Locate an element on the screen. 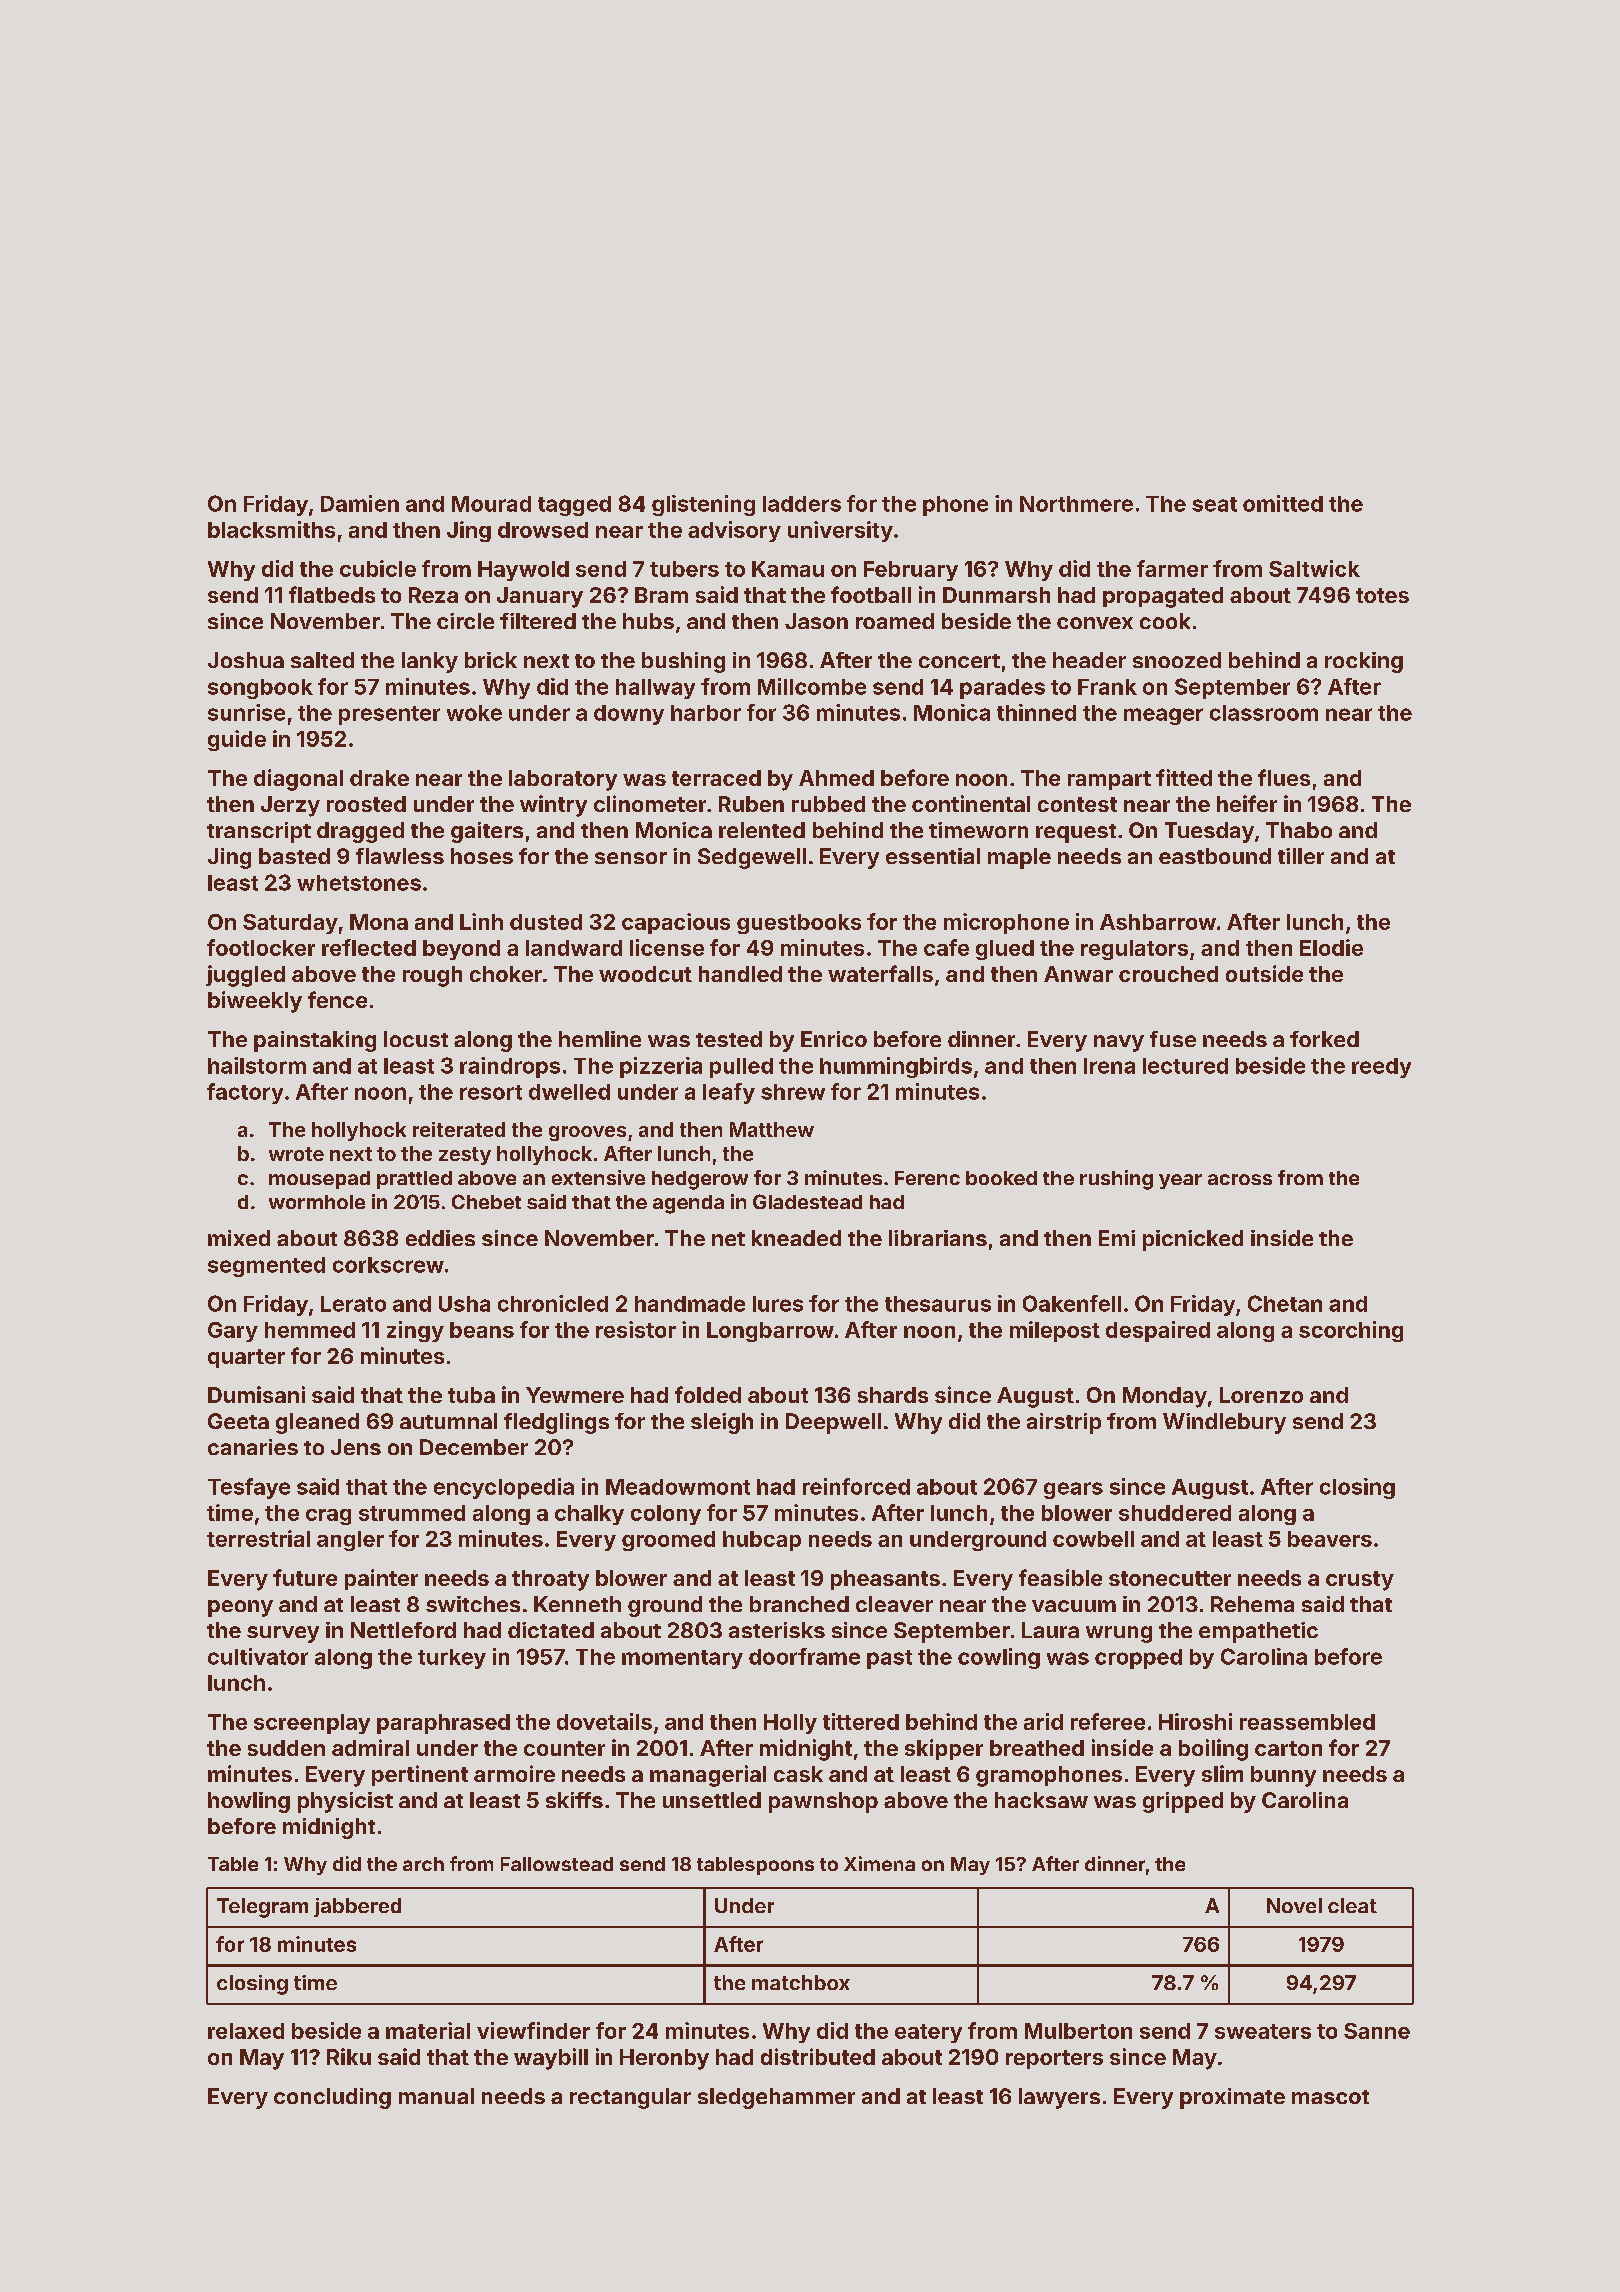 The width and height of the screenshot is (1620, 2292). classroom is located at coordinates (1264, 713).
